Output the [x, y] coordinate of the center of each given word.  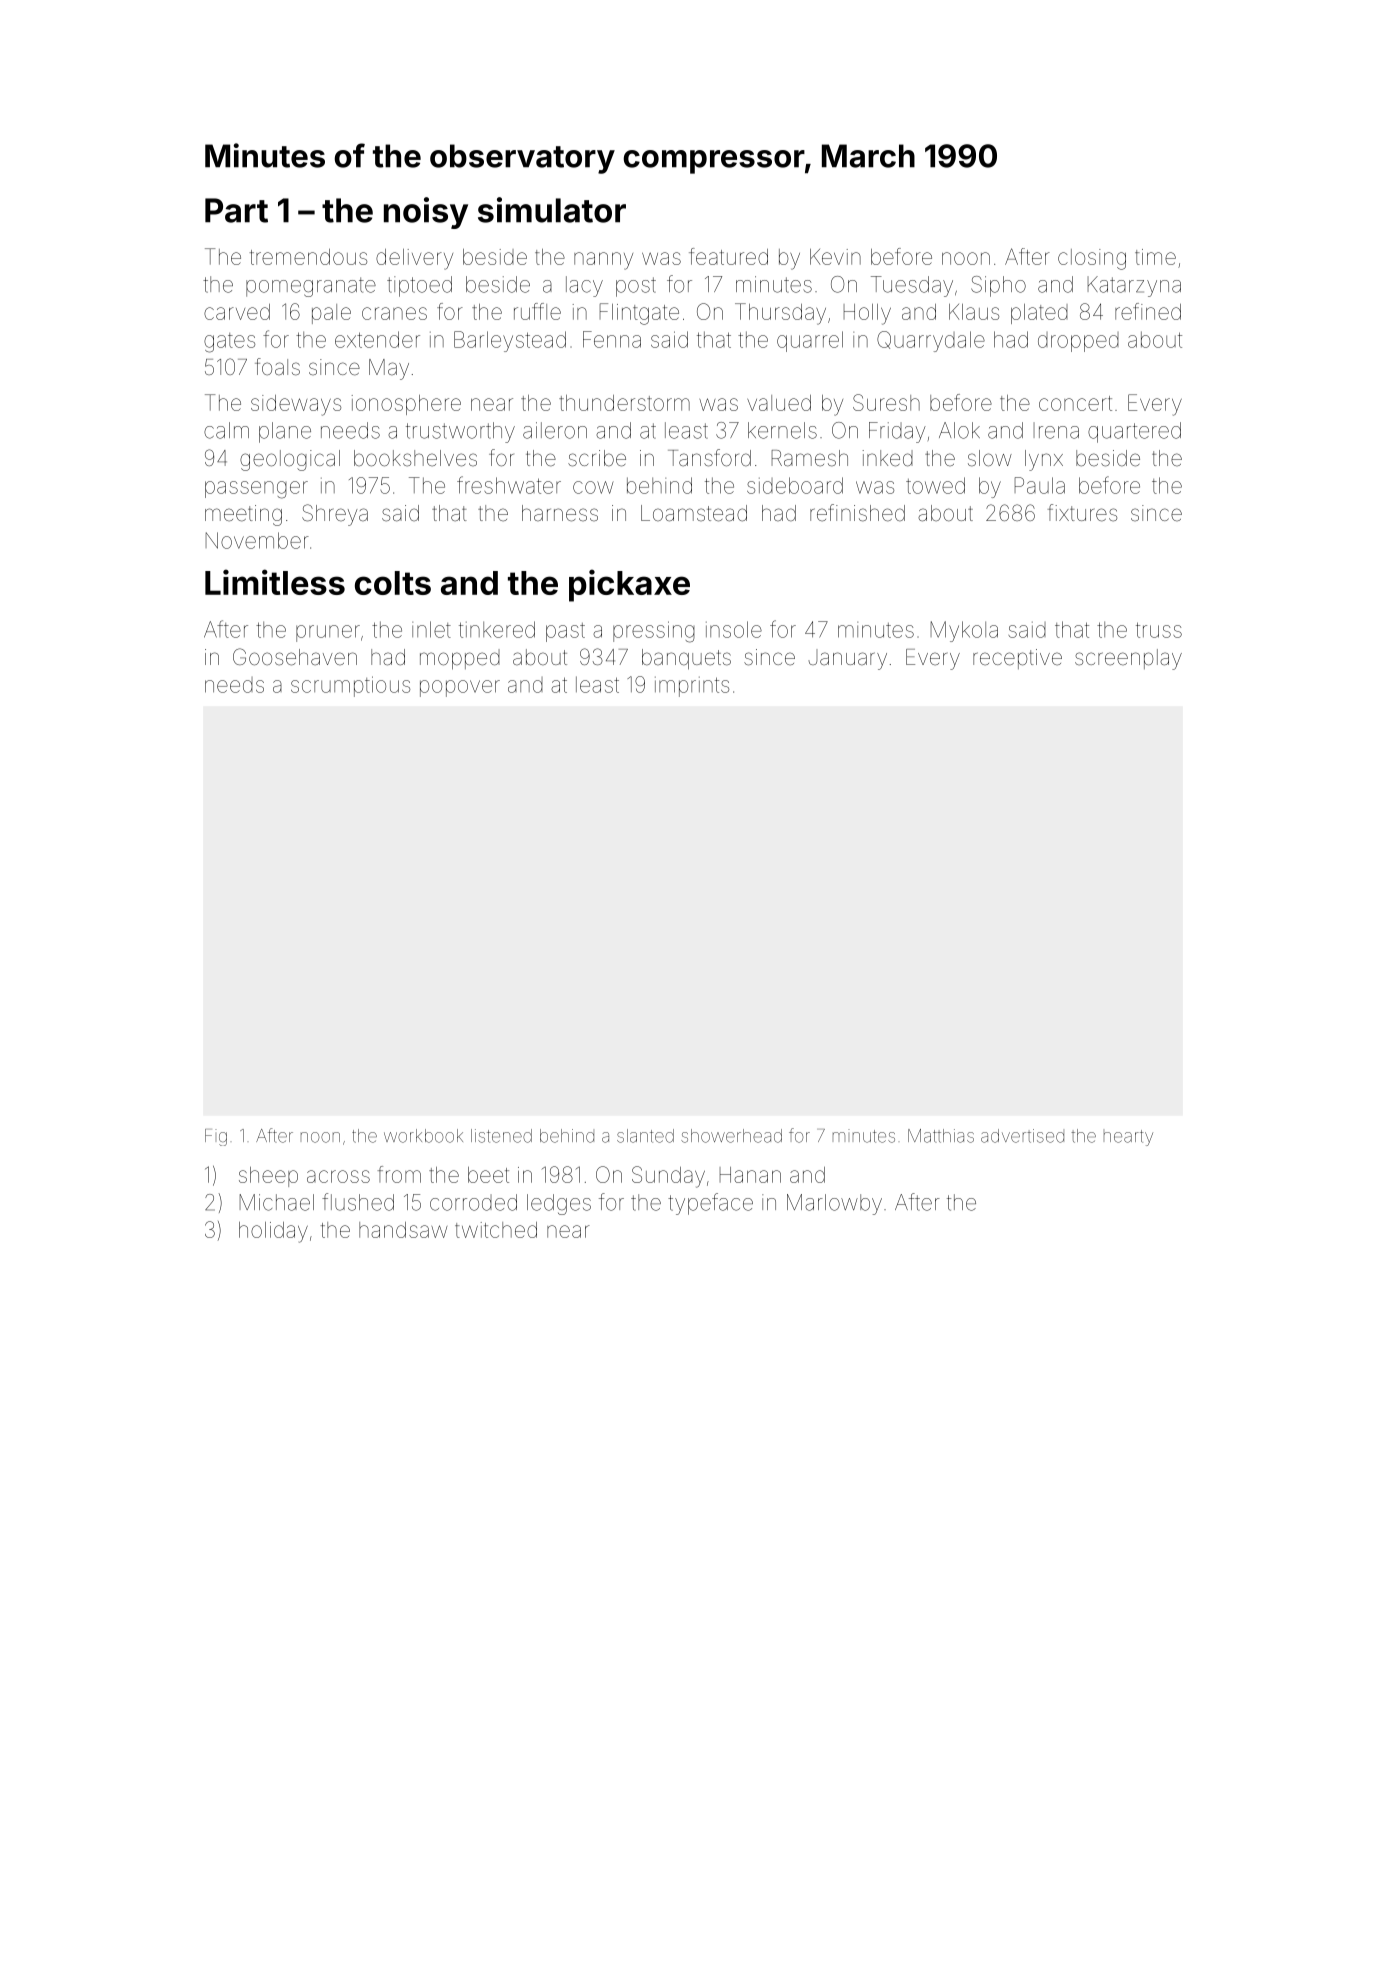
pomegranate [311, 287]
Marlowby [834, 1204]
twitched [496, 1230]
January [847, 659]
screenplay [1128, 659]
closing [1092, 259]
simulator [552, 210]
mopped [460, 659]
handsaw [403, 1230]
